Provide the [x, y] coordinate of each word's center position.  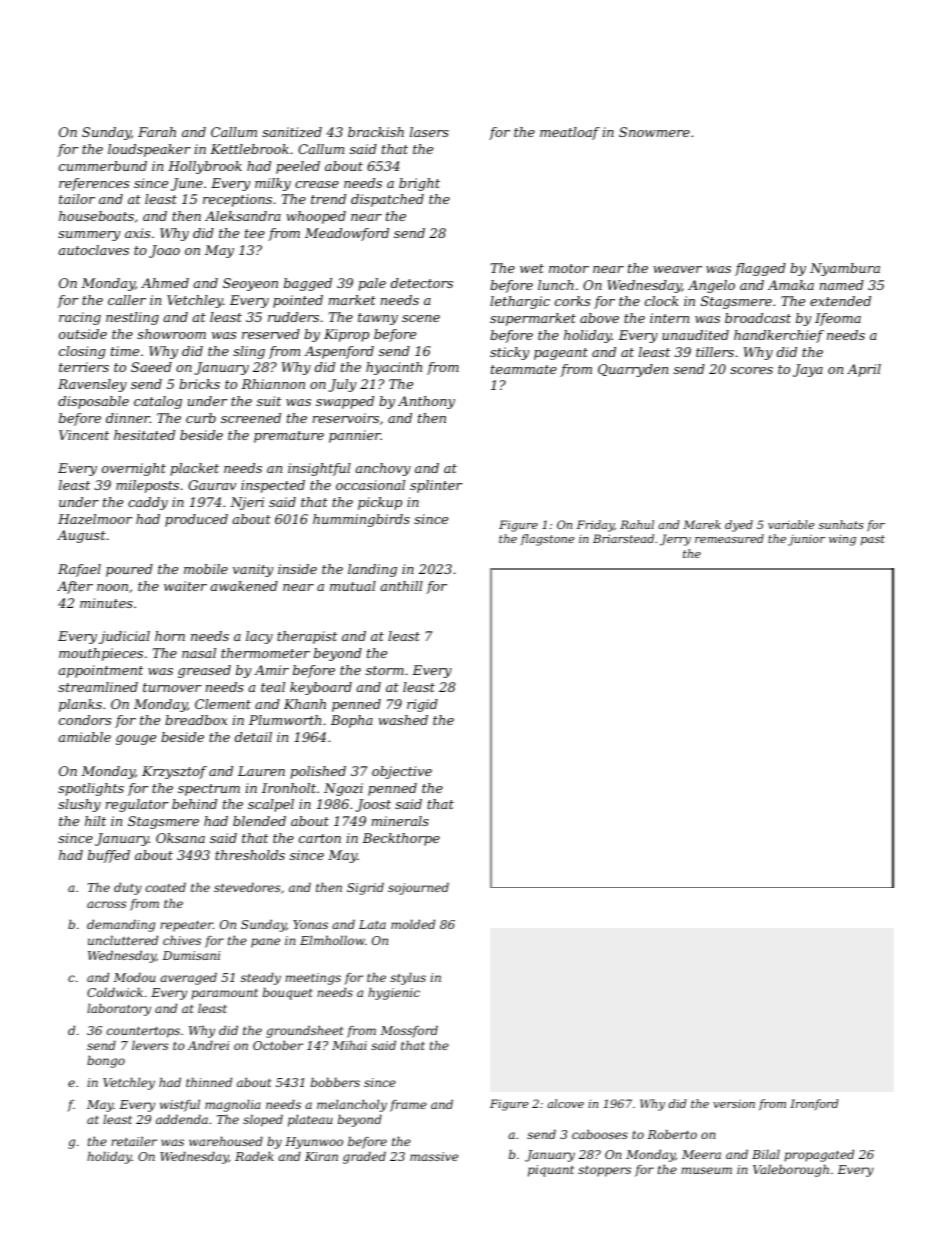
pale [372, 284]
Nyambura [845, 269]
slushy [79, 805]
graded [364, 1157]
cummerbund [103, 166]
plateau [310, 1120]
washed [403, 720]
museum [706, 1170]
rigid [422, 705]
